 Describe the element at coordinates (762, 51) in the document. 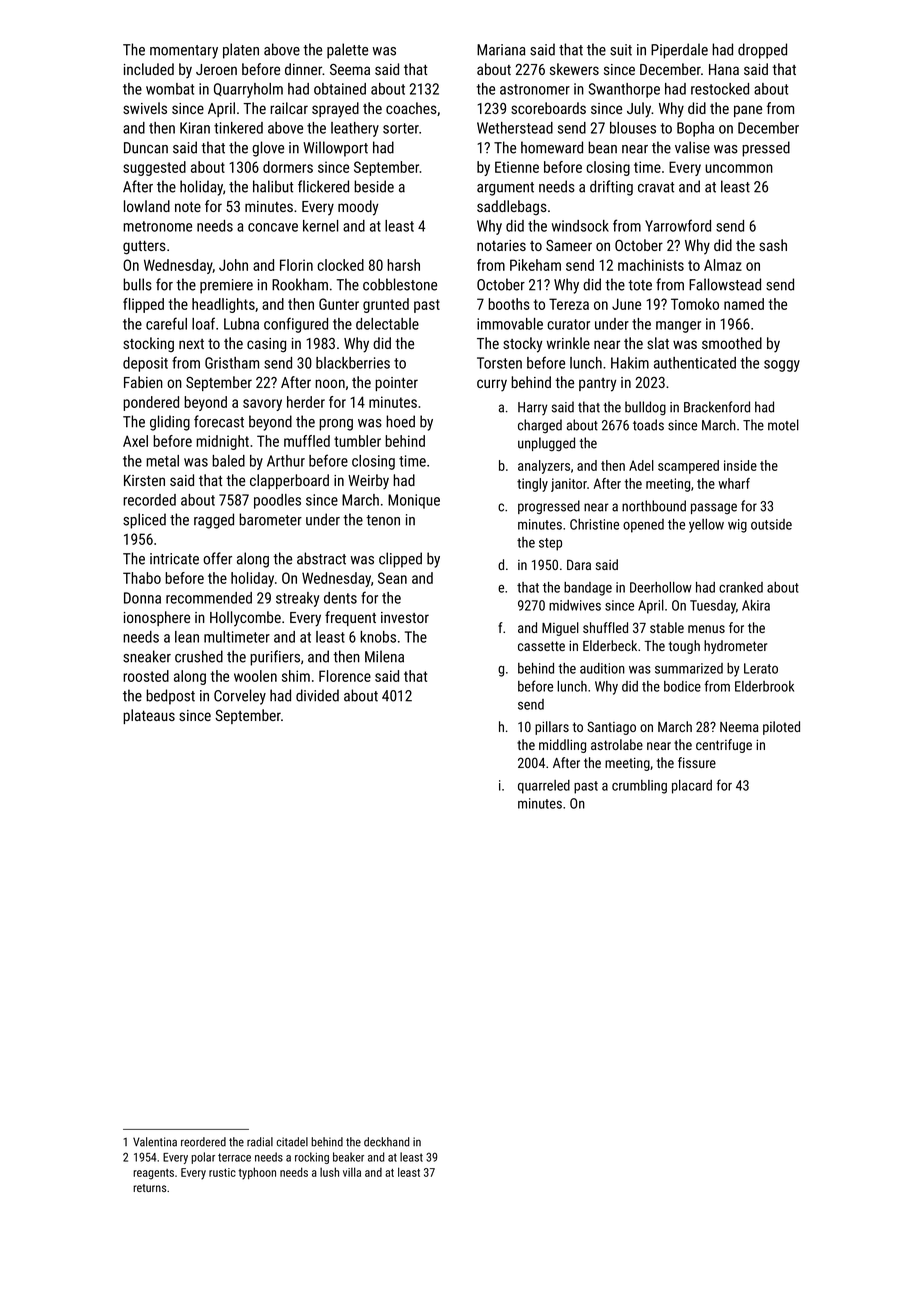

I see `dropped` at that location.
